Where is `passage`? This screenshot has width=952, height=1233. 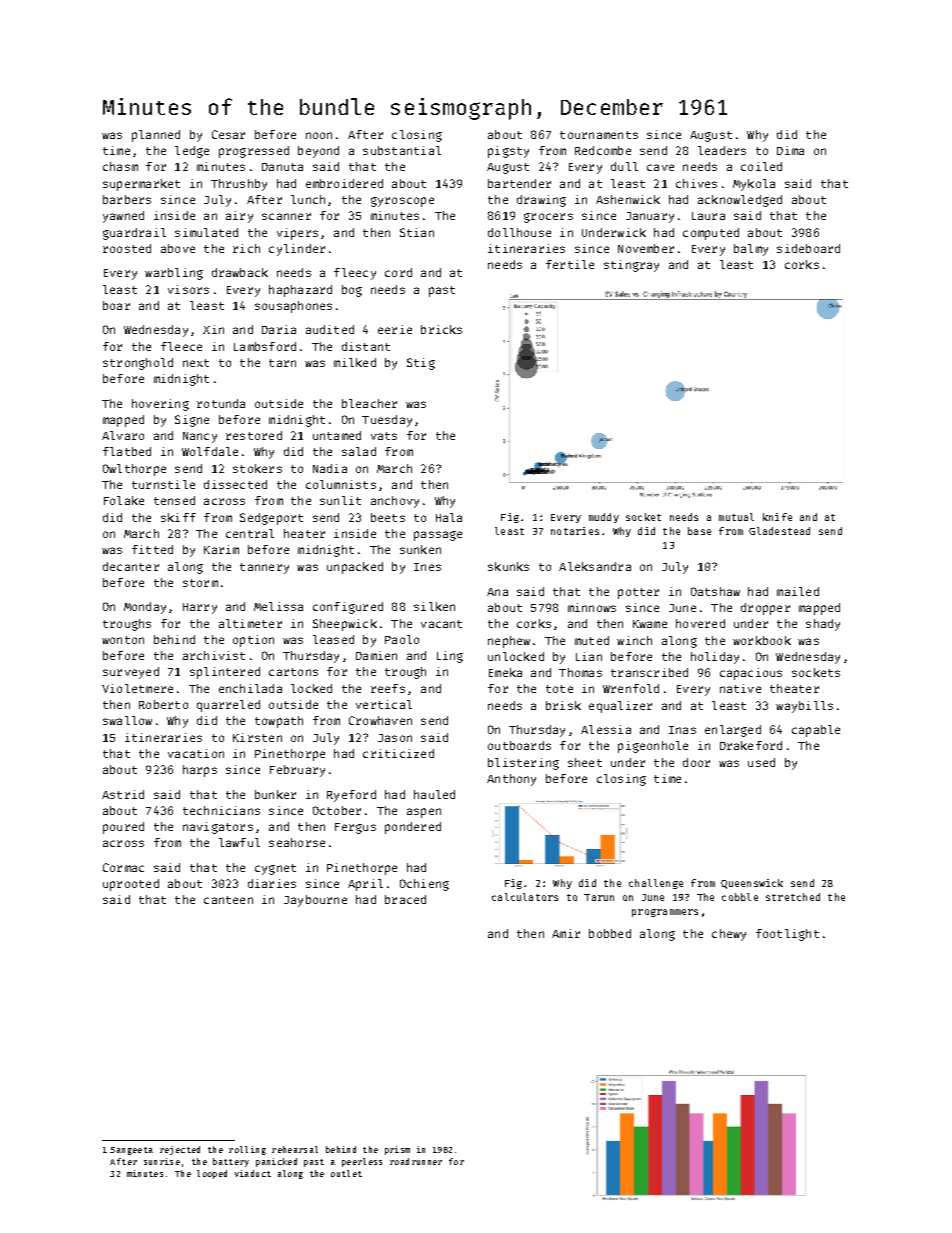 passage is located at coordinates (438, 536).
